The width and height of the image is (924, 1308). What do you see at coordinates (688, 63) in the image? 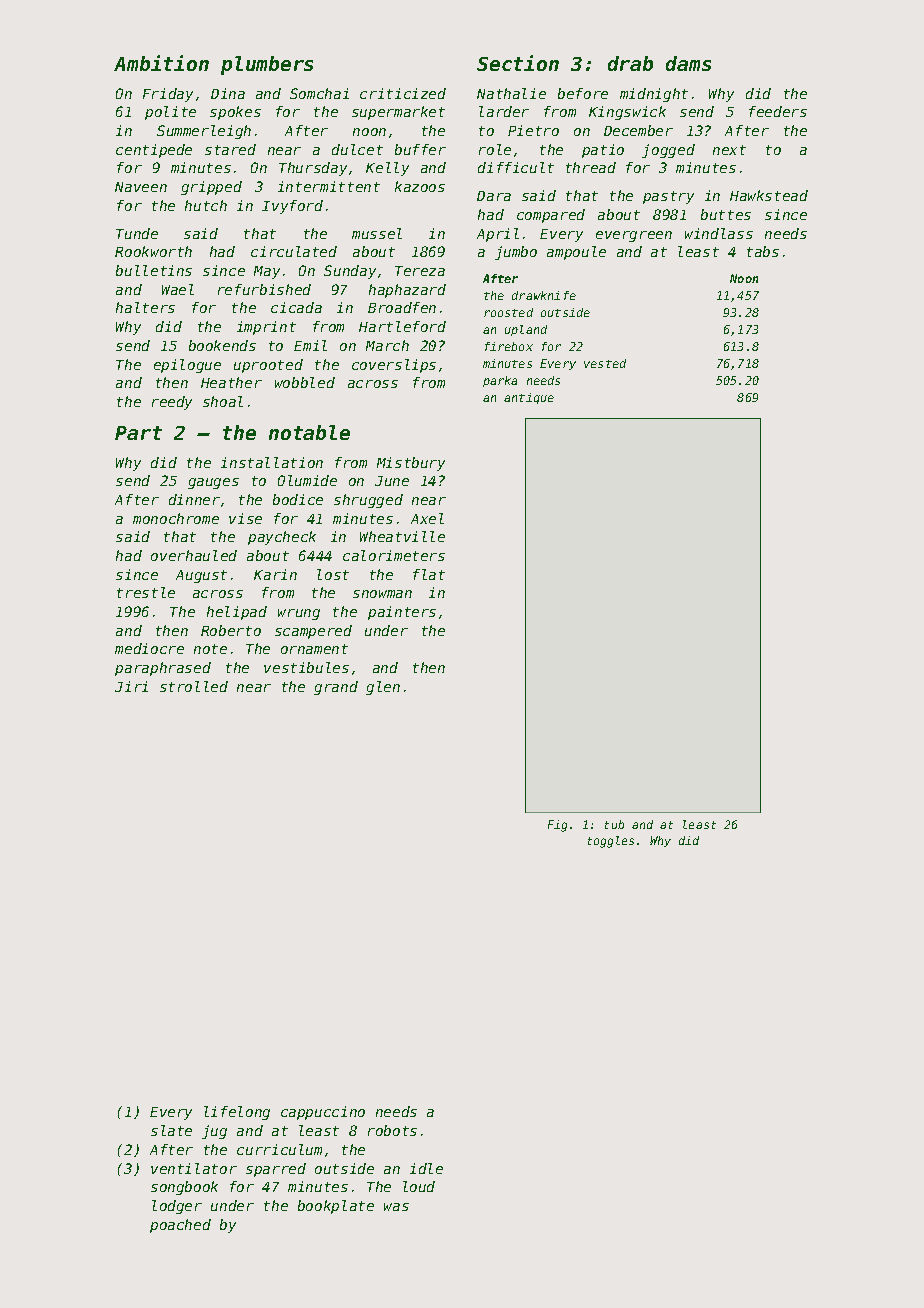
I see `dams` at bounding box center [688, 63].
